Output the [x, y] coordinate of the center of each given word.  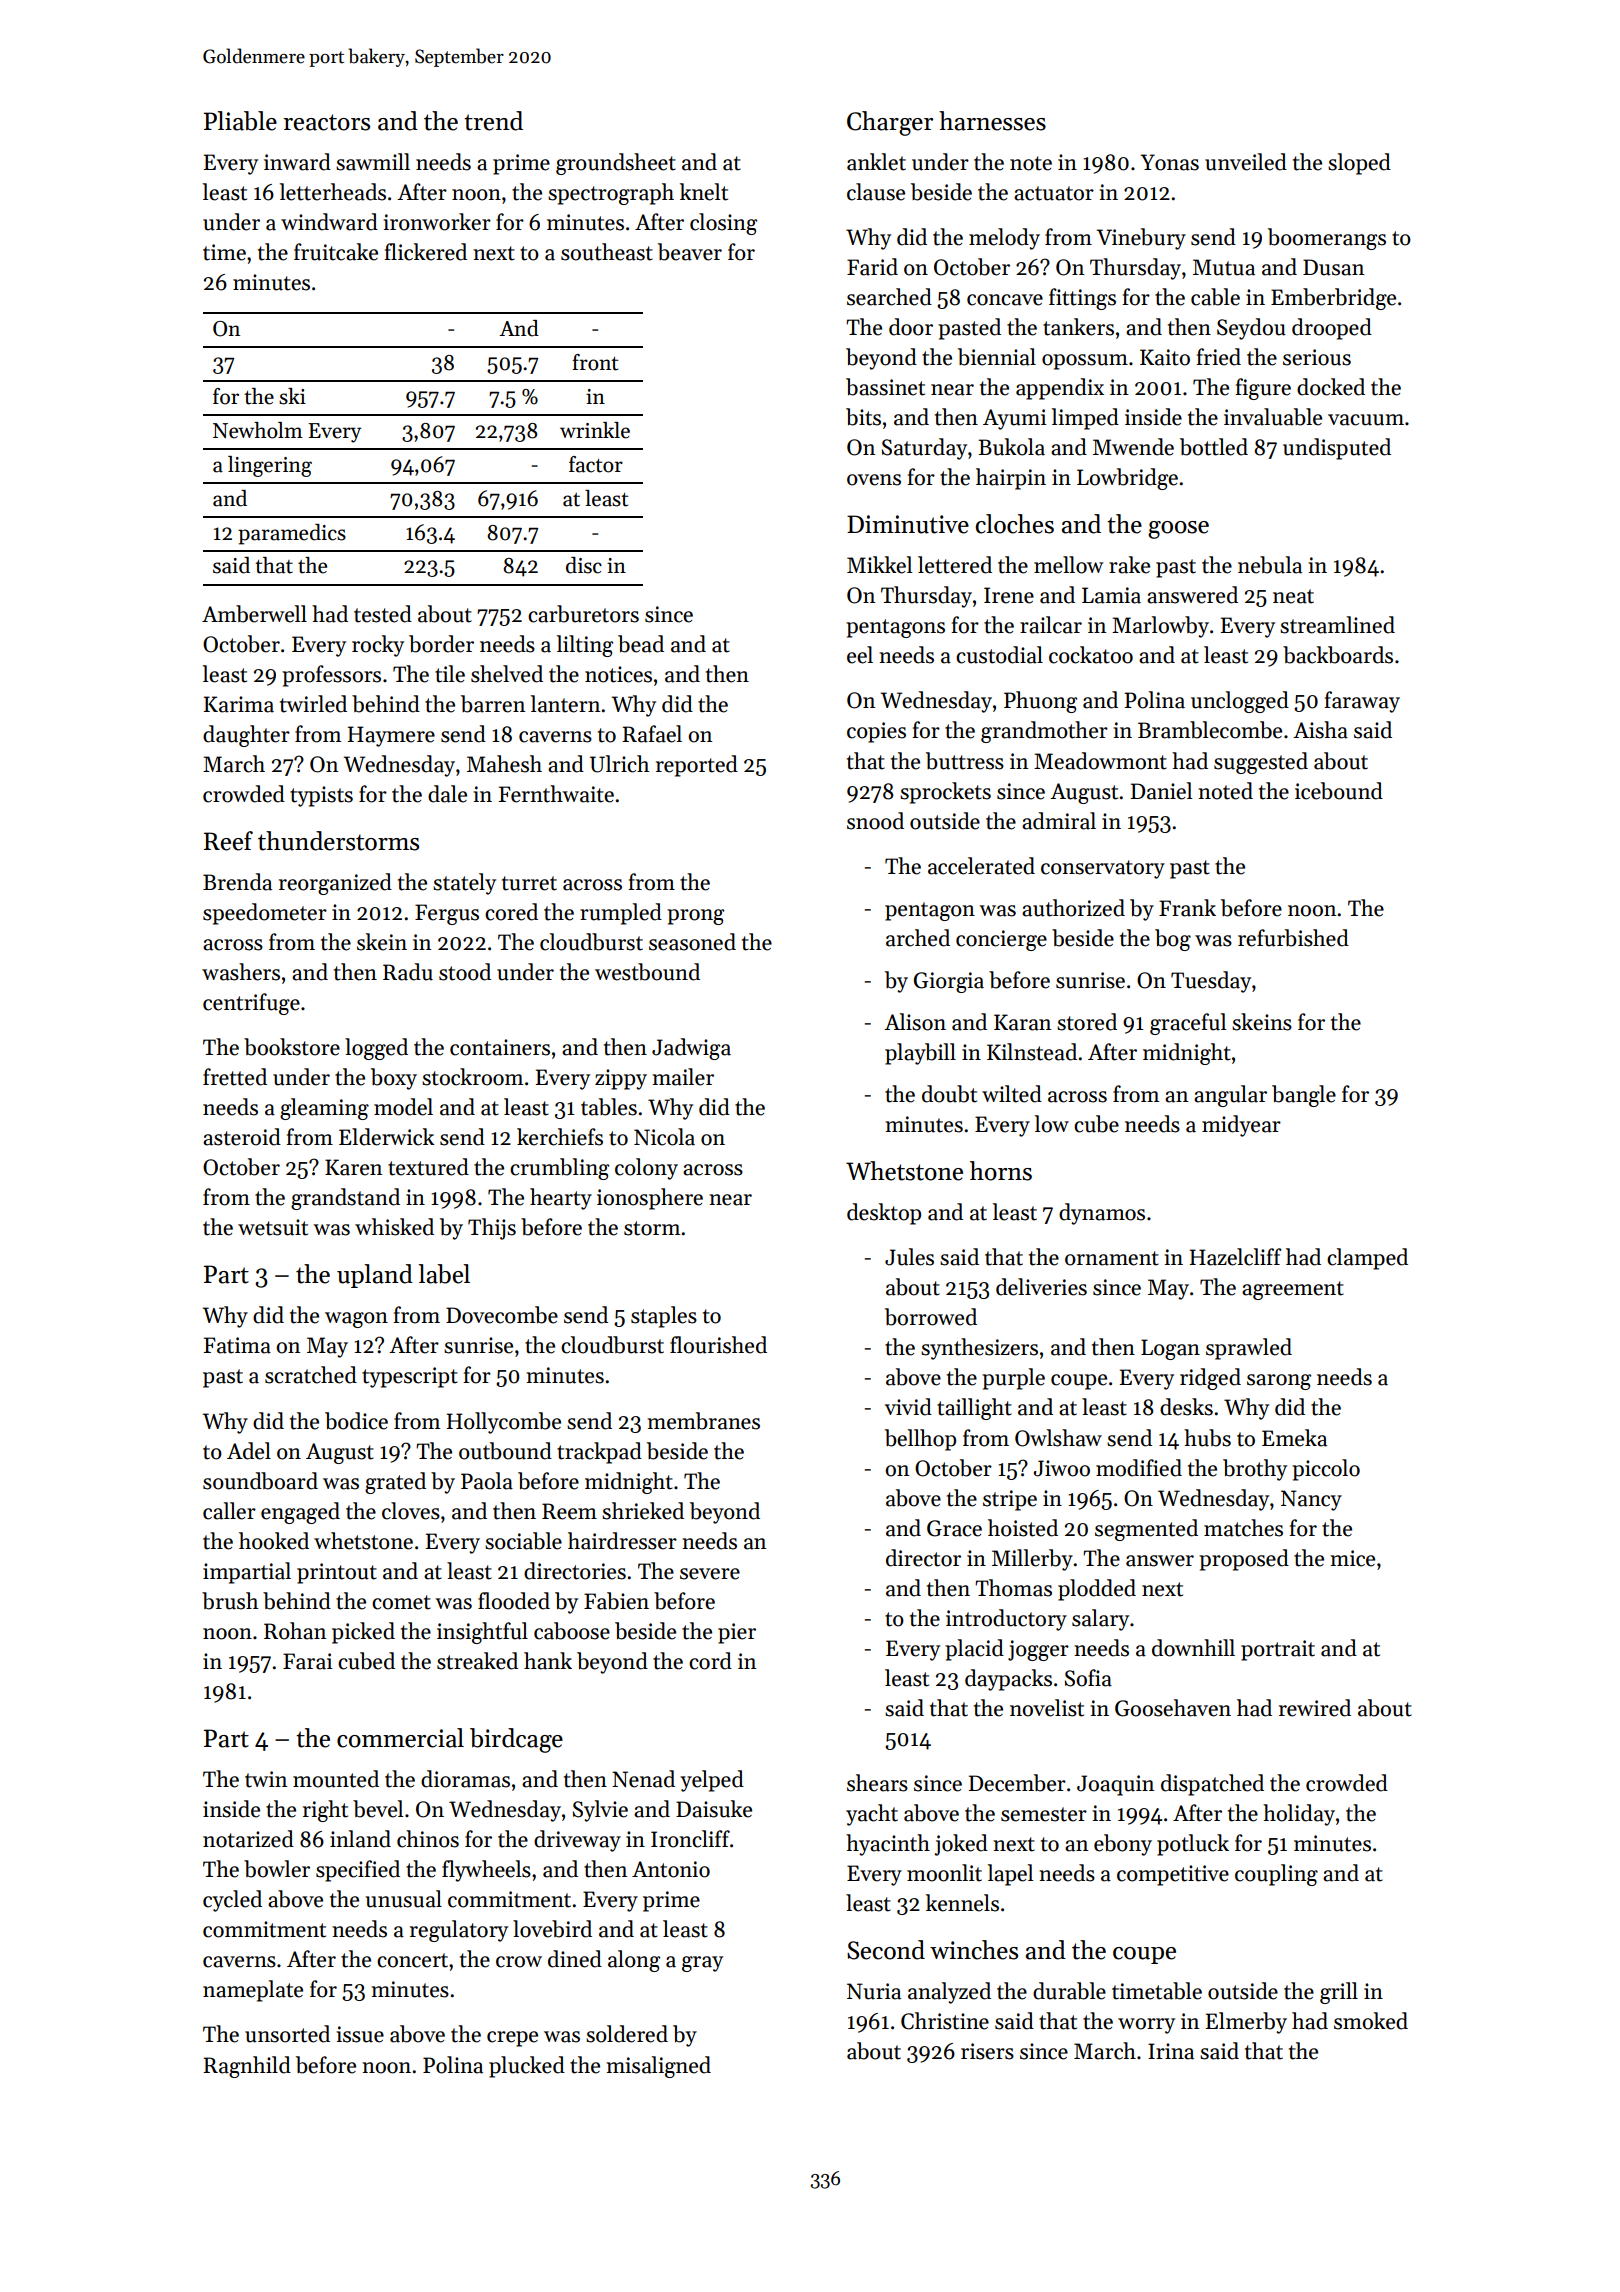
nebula [1270, 565]
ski [292, 396]
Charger [890, 123]
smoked [1371, 2021]
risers [987, 2051]
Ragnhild [247, 2067]
